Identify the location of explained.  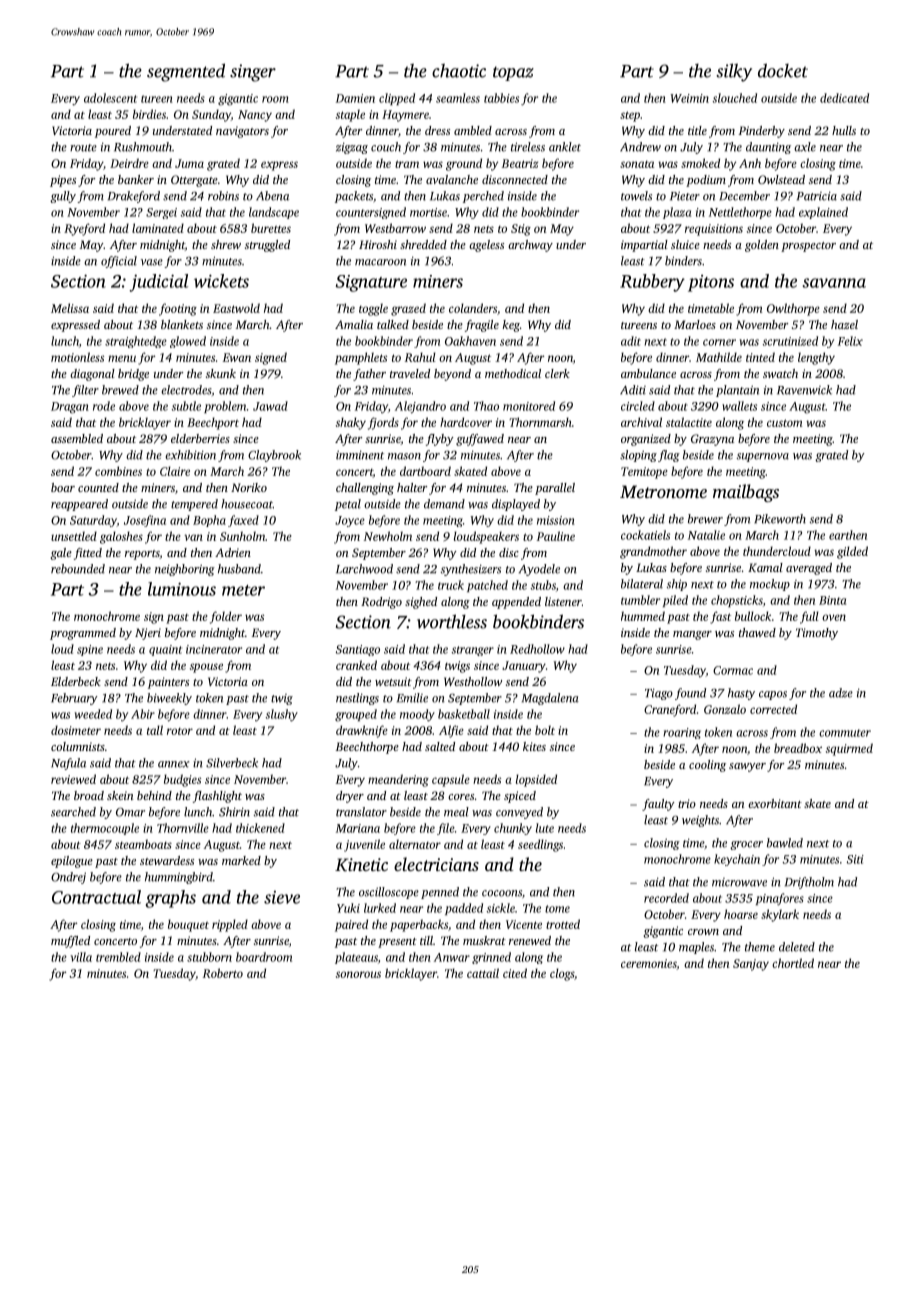
(823, 213).
